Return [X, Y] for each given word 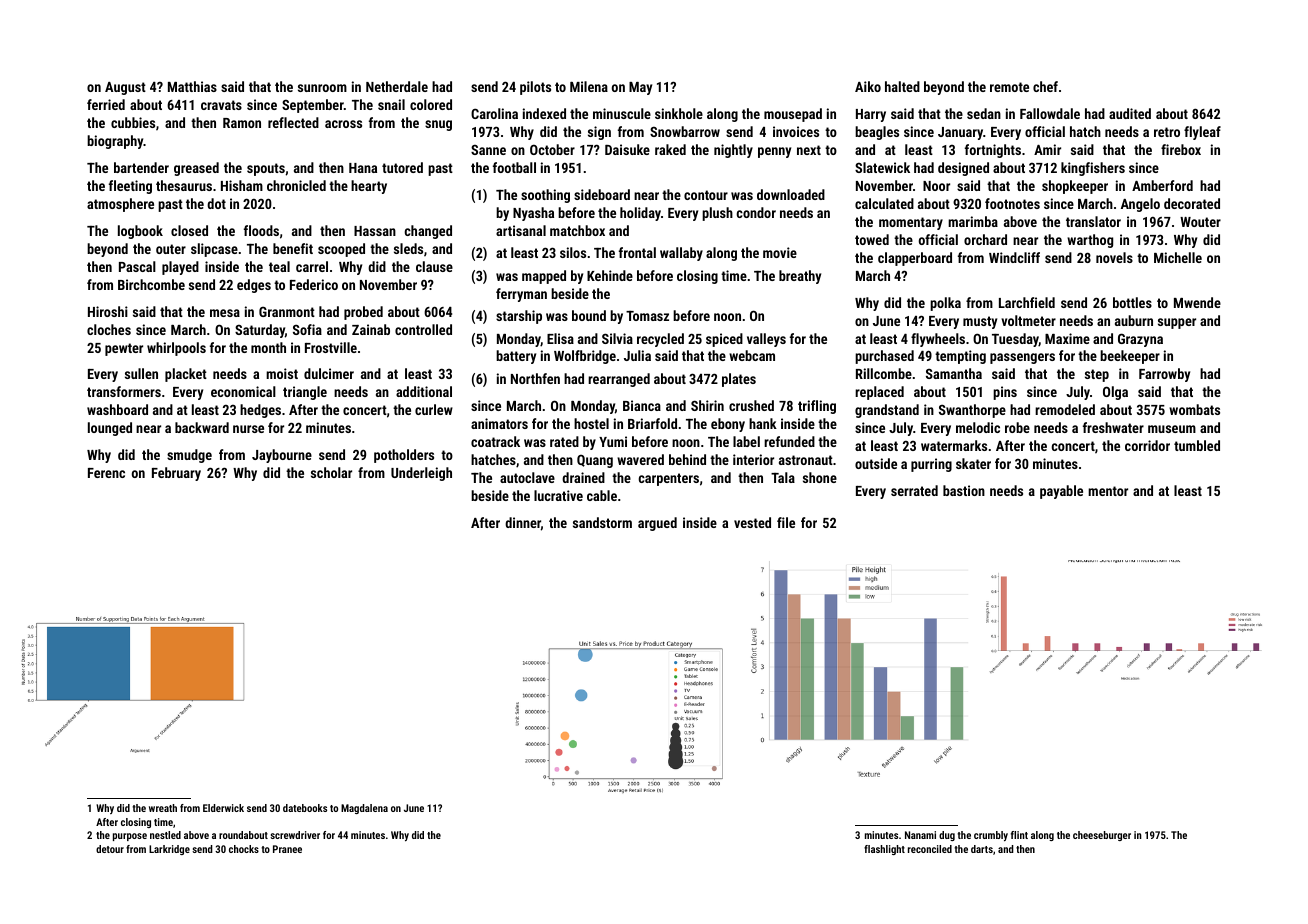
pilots [535, 88]
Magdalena [364, 809]
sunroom [322, 88]
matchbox [577, 230]
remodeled [1065, 409]
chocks [244, 849]
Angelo [1140, 205]
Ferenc [106, 473]
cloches [109, 329]
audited [1130, 113]
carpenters [669, 479]
